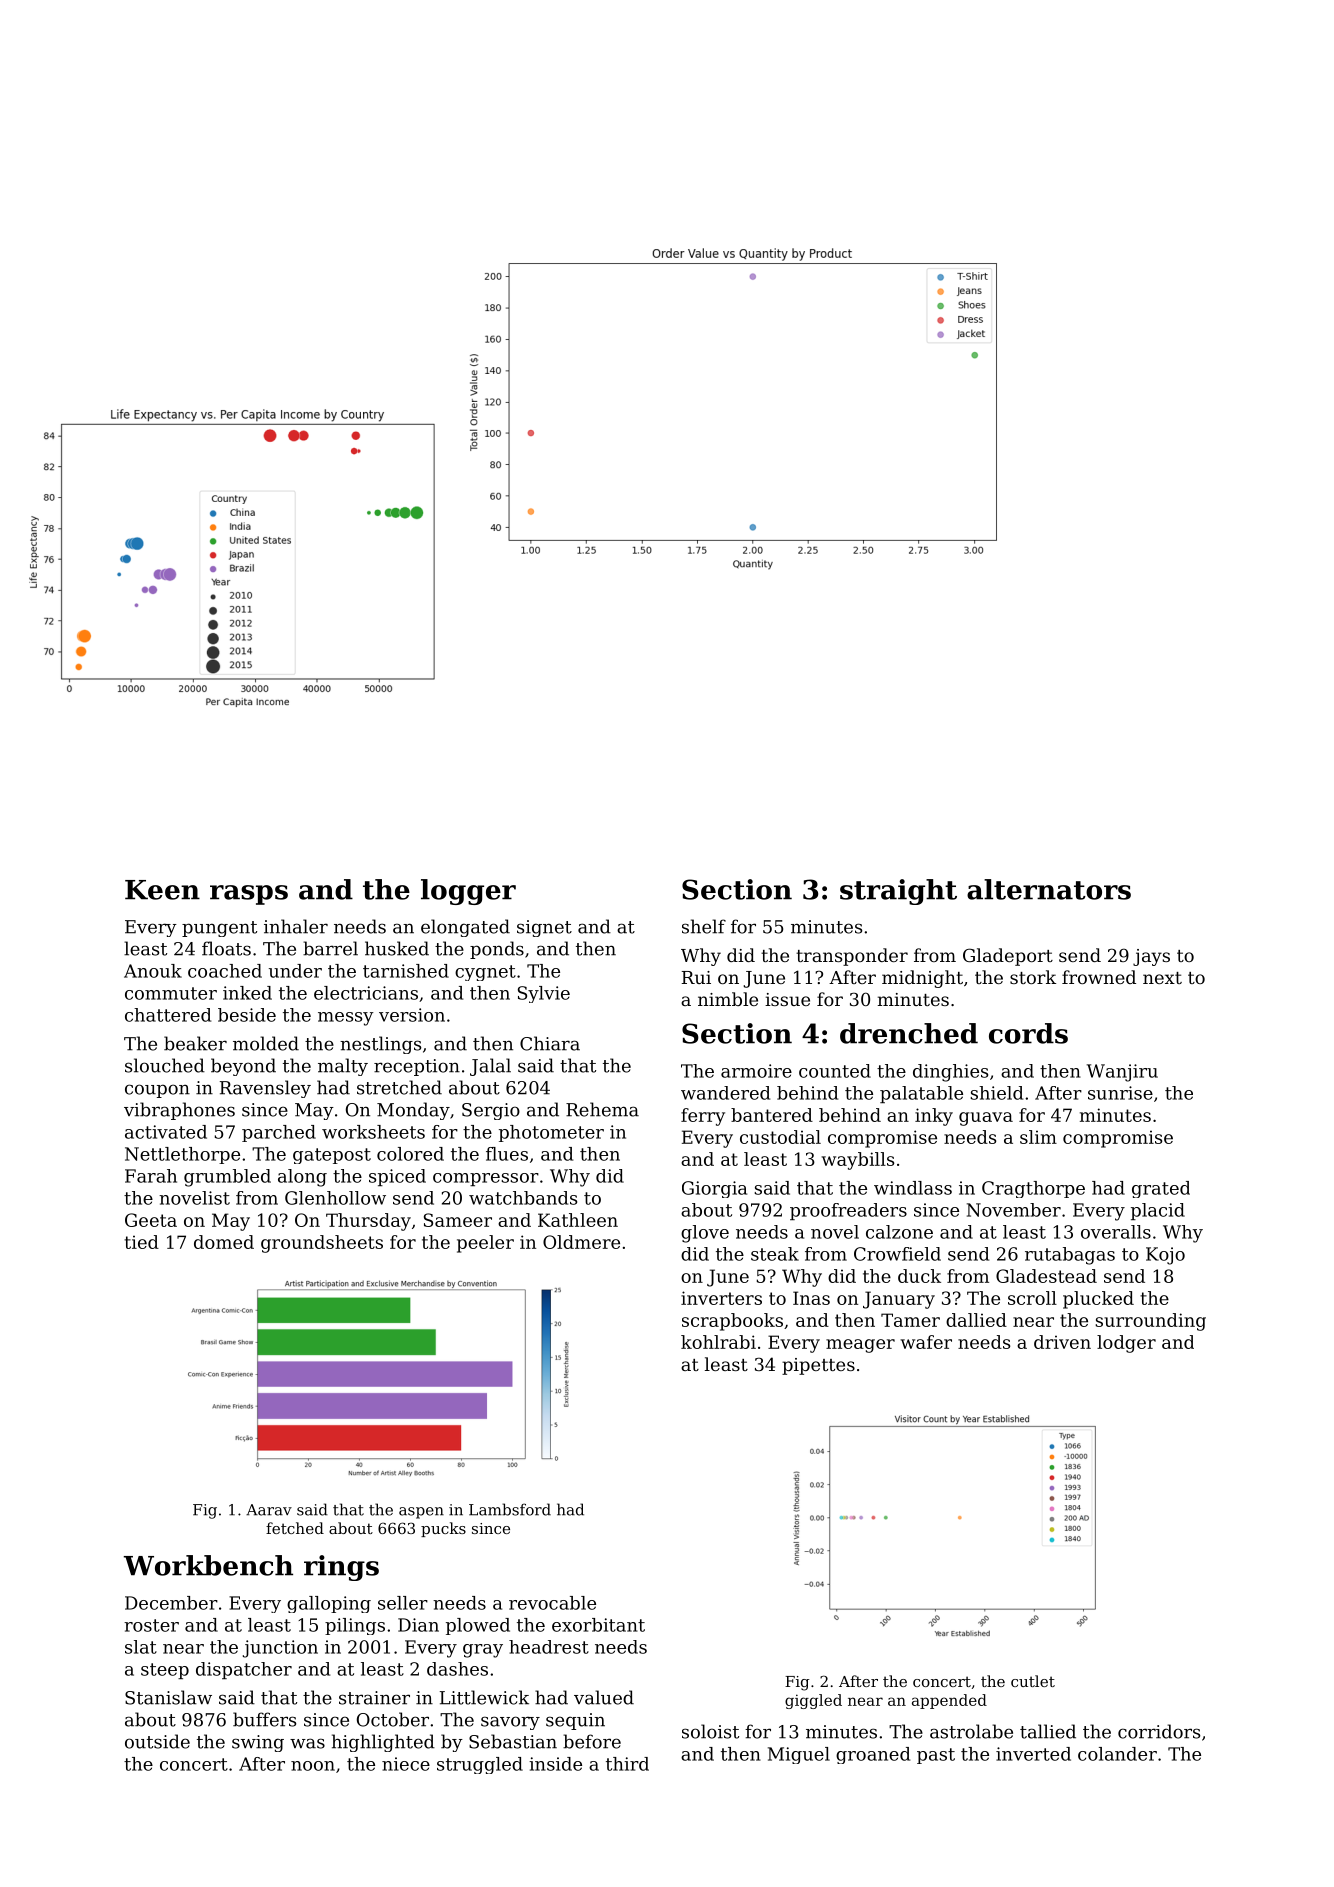  What do you see at coordinates (249, 895) in the screenshot?
I see `rasps` at bounding box center [249, 895].
